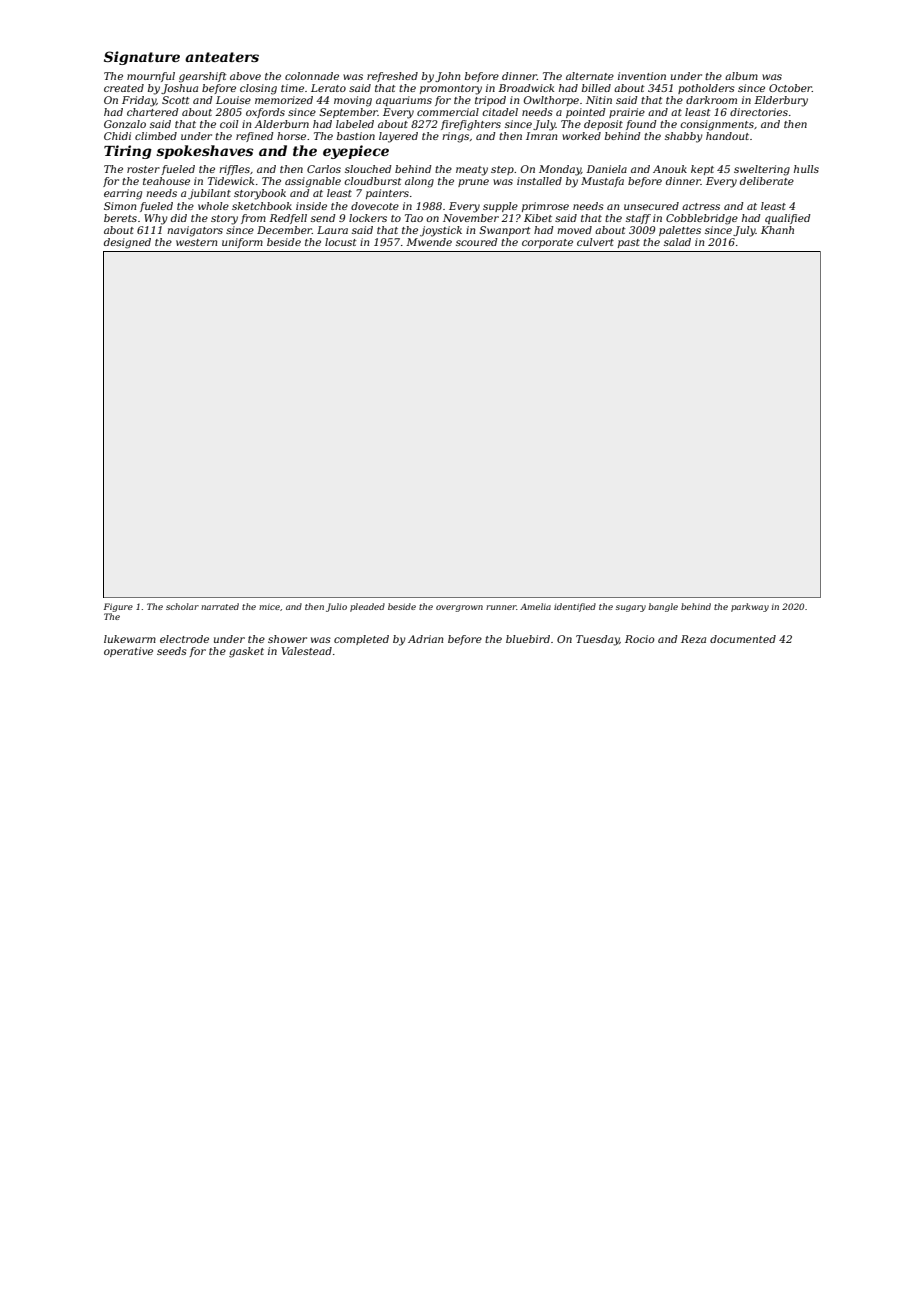  Describe the element at coordinates (429, 242) in the document. I see `Mwende` at that location.
